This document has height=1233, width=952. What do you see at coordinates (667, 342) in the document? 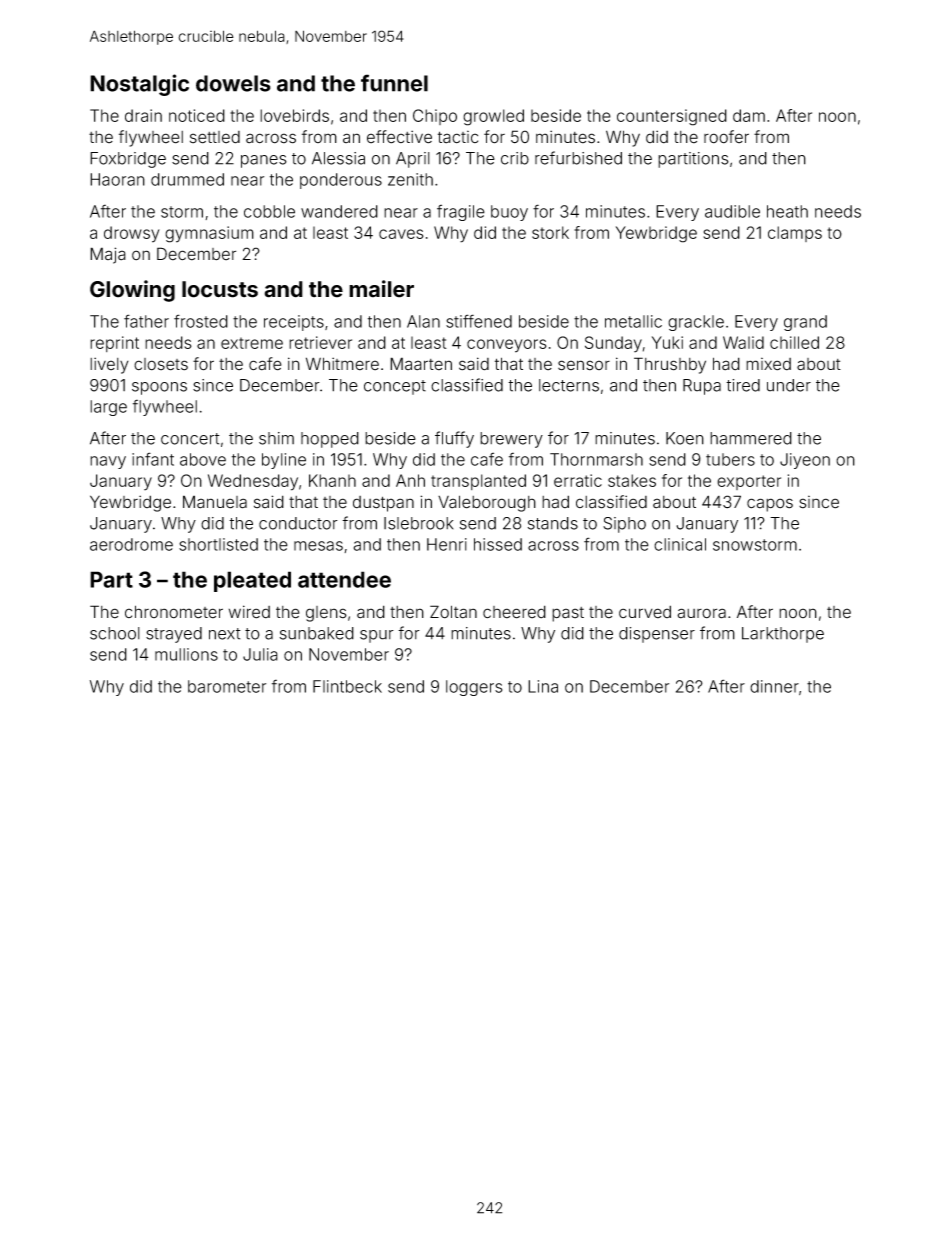
I see `Yuki` at bounding box center [667, 342].
